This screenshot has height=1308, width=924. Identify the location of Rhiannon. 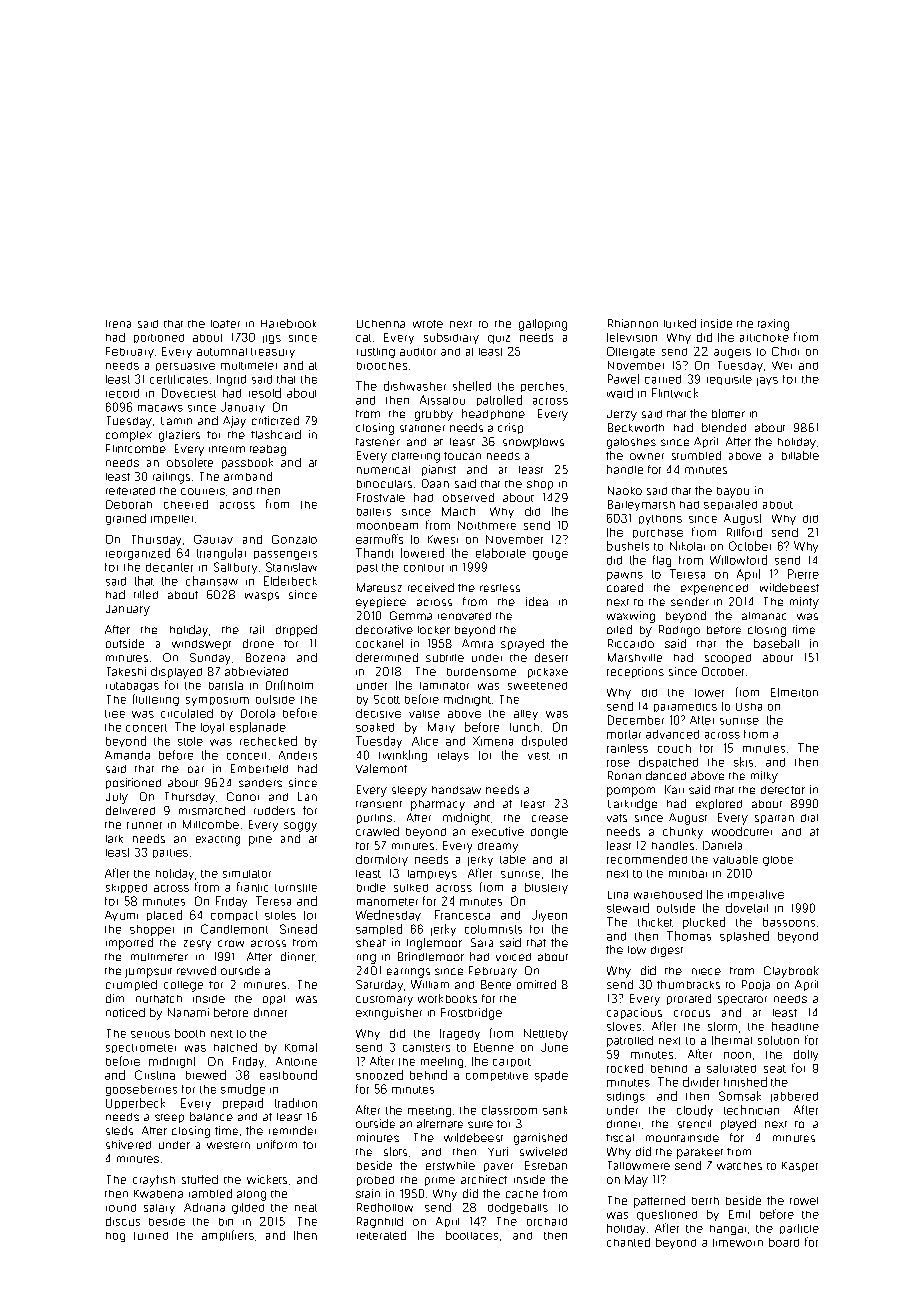
(633, 323).
